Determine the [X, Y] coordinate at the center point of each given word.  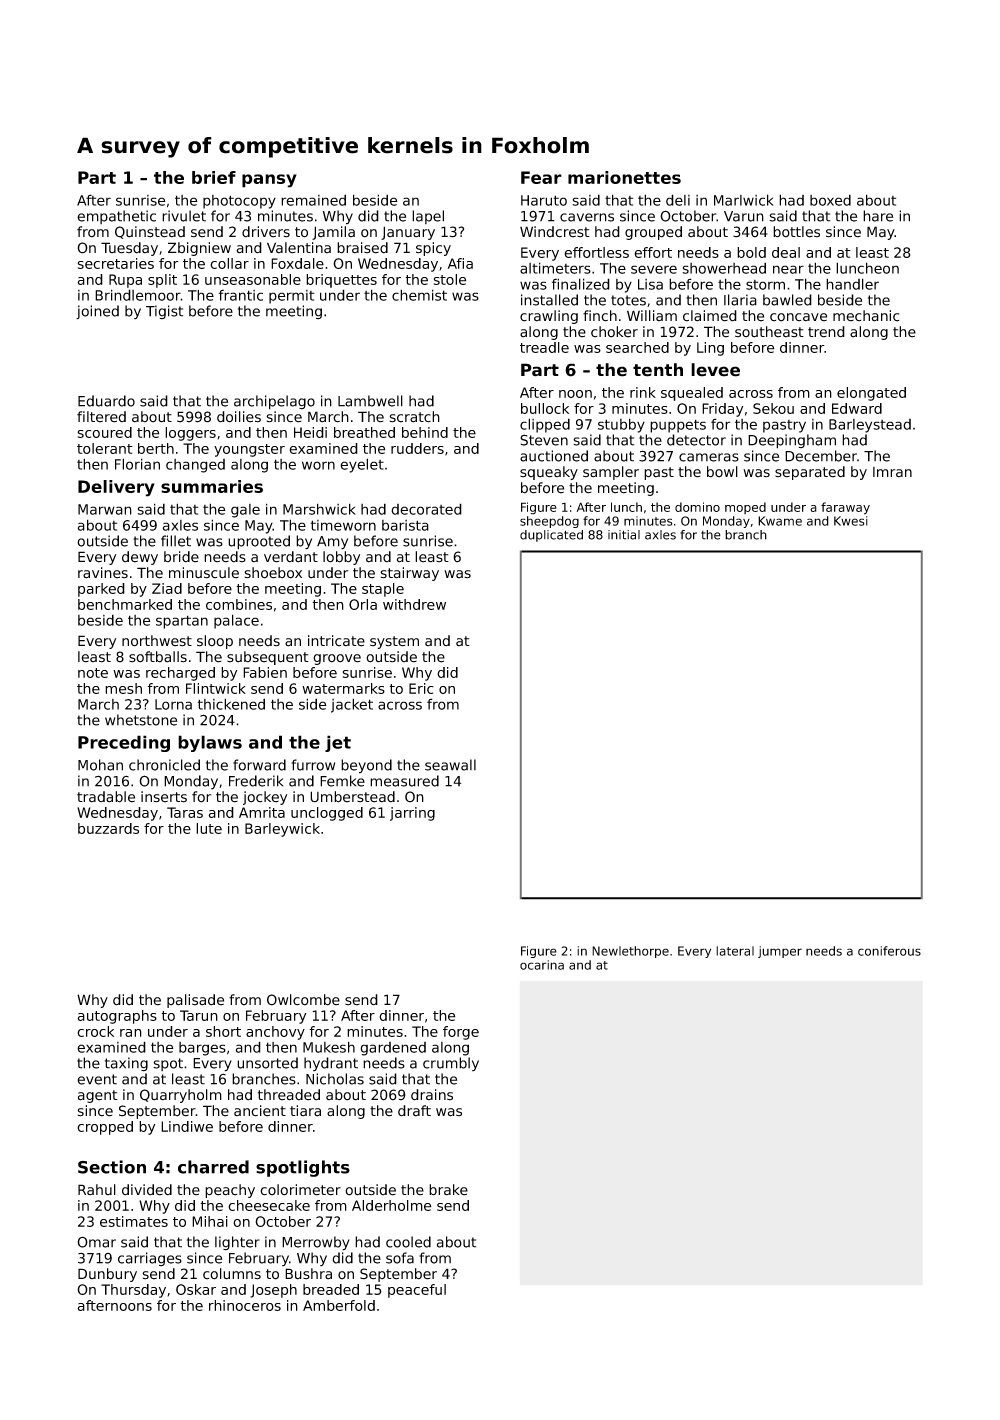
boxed [830, 200]
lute [209, 828]
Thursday [133, 1291]
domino [697, 507]
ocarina [542, 965]
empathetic [116, 217]
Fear [541, 177]
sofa [400, 1258]
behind [425, 432]
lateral [735, 951]
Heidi [310, 432]
